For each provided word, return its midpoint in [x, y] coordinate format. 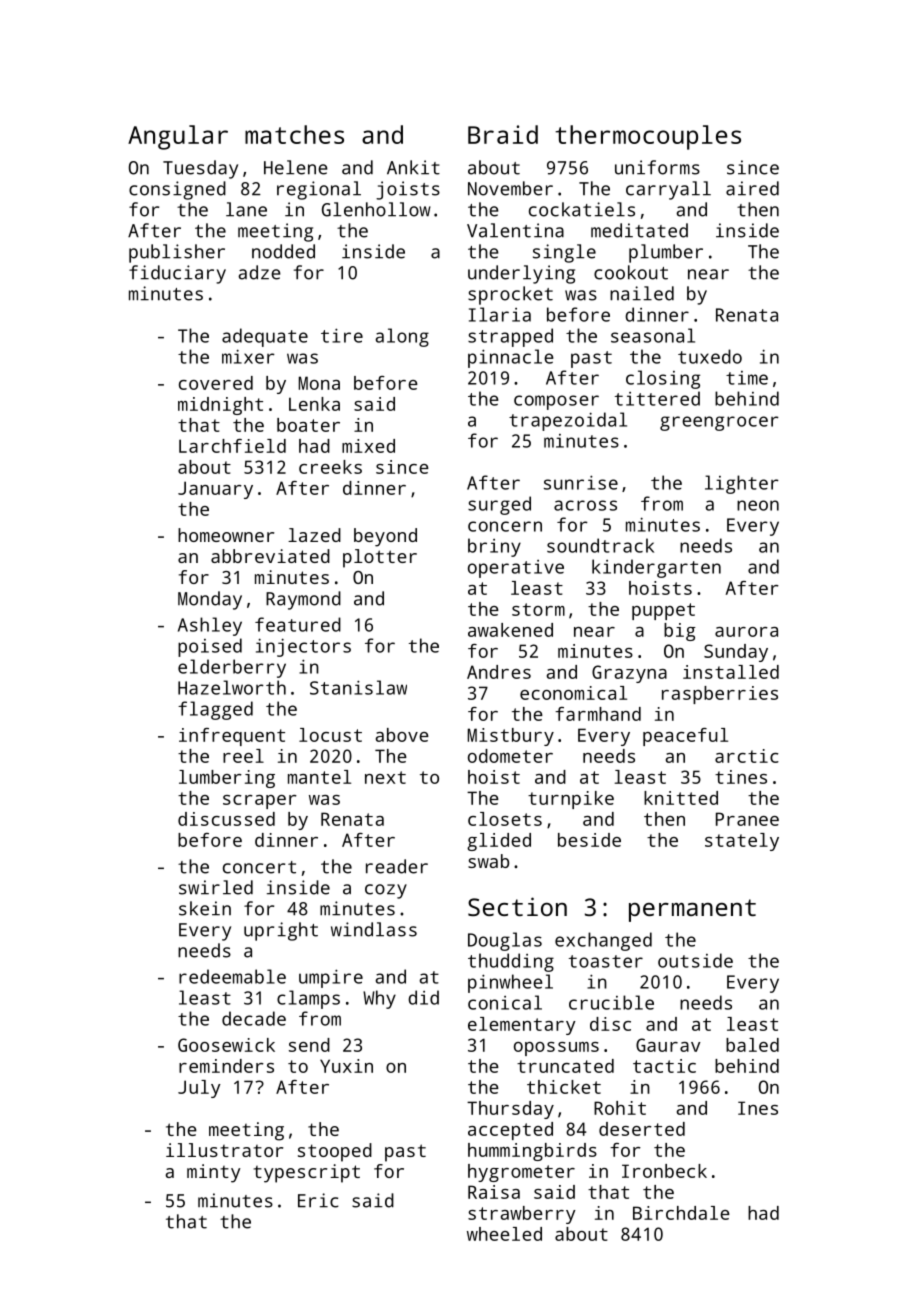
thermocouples [648, 137]
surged [499, 505]
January [215, 490]
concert [259, 867]
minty [214, 1173]
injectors [303, 647]
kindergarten [656, 568]
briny [494, 547]
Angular [178, 137]
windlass [374, 929]
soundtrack [600, 545]
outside [695, 960]
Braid [503, 134]
